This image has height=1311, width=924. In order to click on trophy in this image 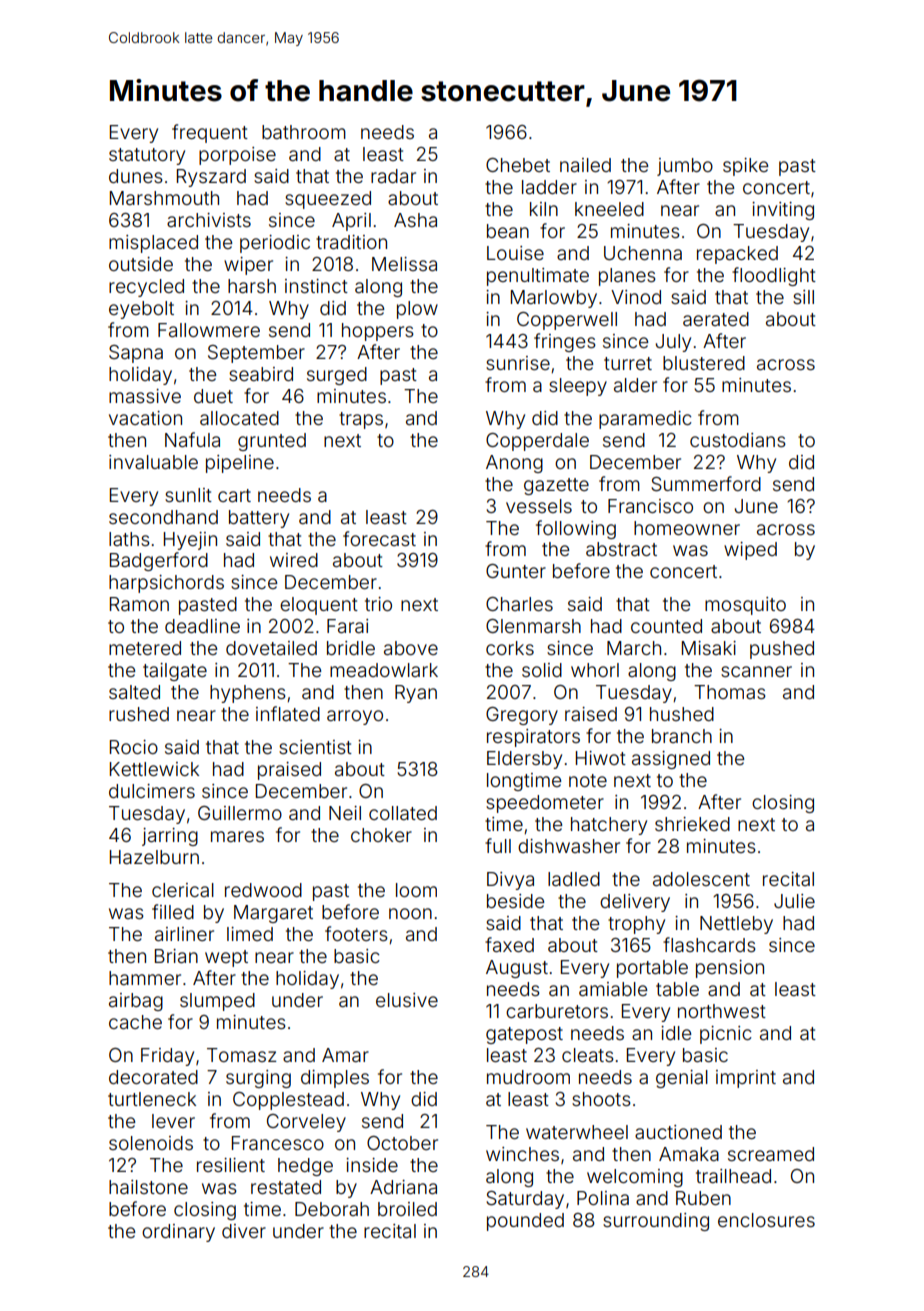, I will do `click(636, 925)`.
